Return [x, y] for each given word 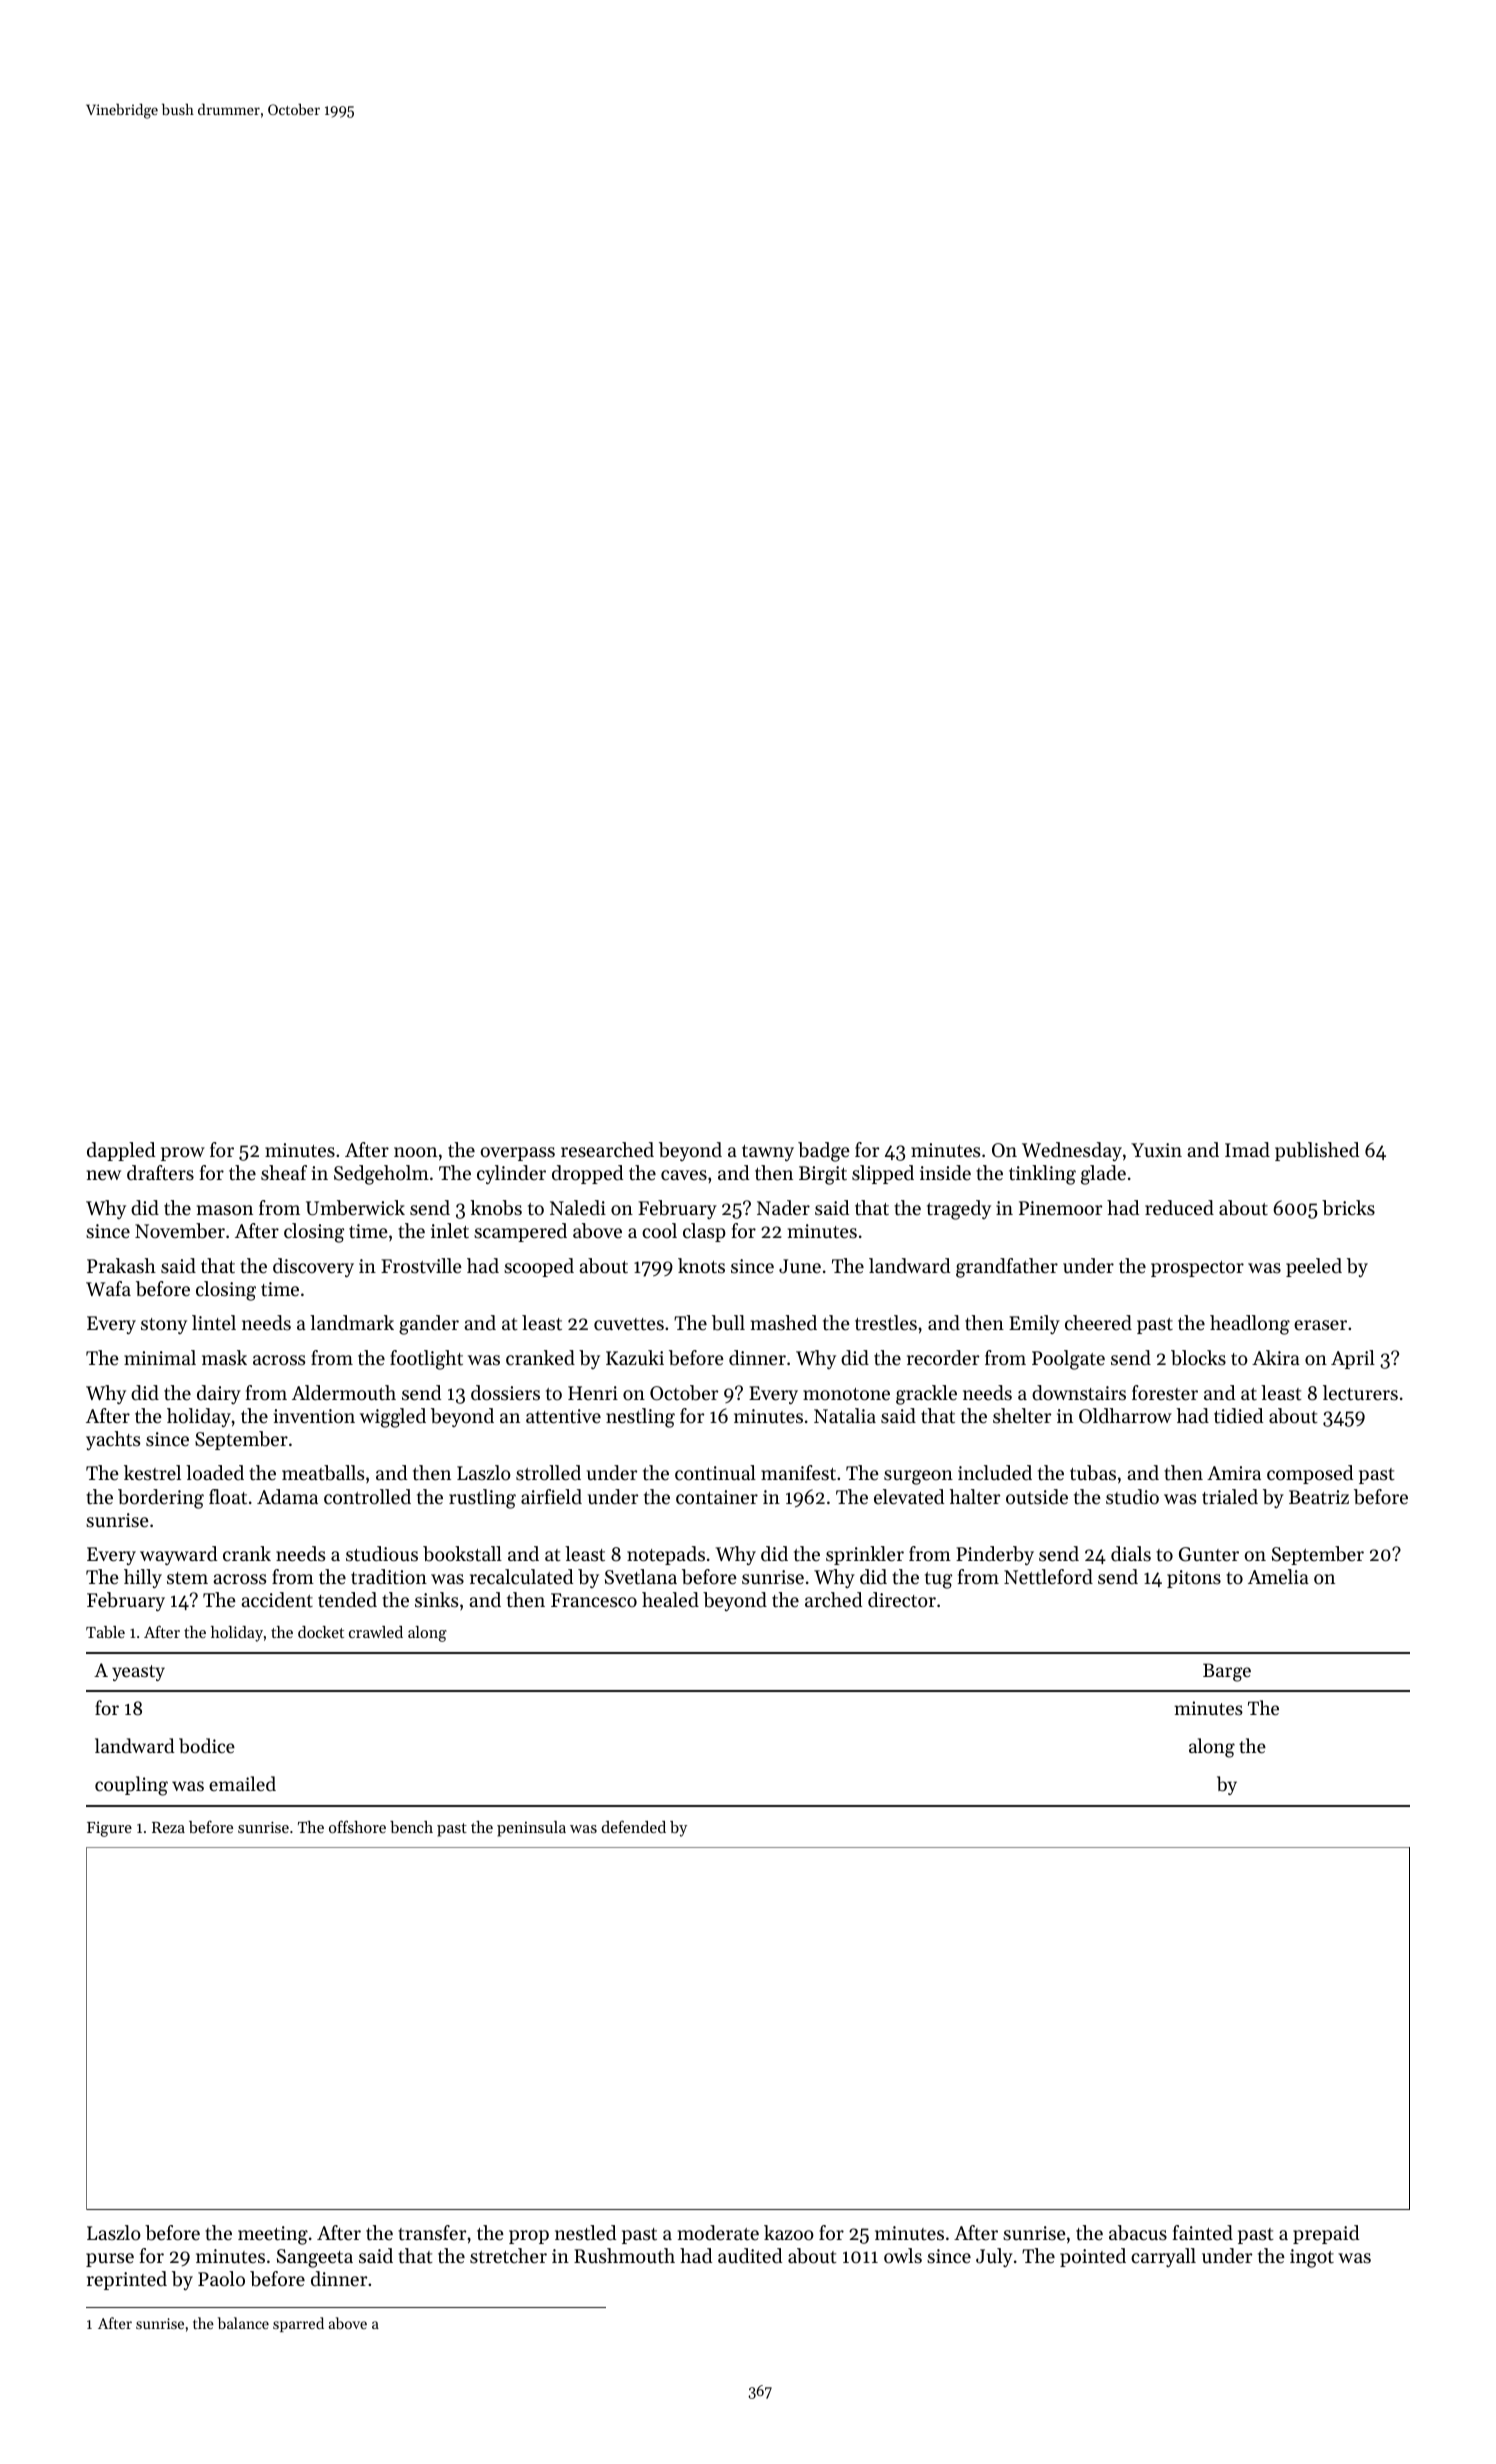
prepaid [1326, 2234]
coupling [131, 1786]
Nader [783, 1208]
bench [411, 1827]
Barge [1227, 1672]
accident [277, 1600]
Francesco [594, 1600]
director [902, 1600]
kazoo [789, 2232]
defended [633, 1826]
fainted [1203, 2233]
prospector [1197, 1269]
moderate [718, 2233]
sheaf [284, 1173]
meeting [273, 2235]
